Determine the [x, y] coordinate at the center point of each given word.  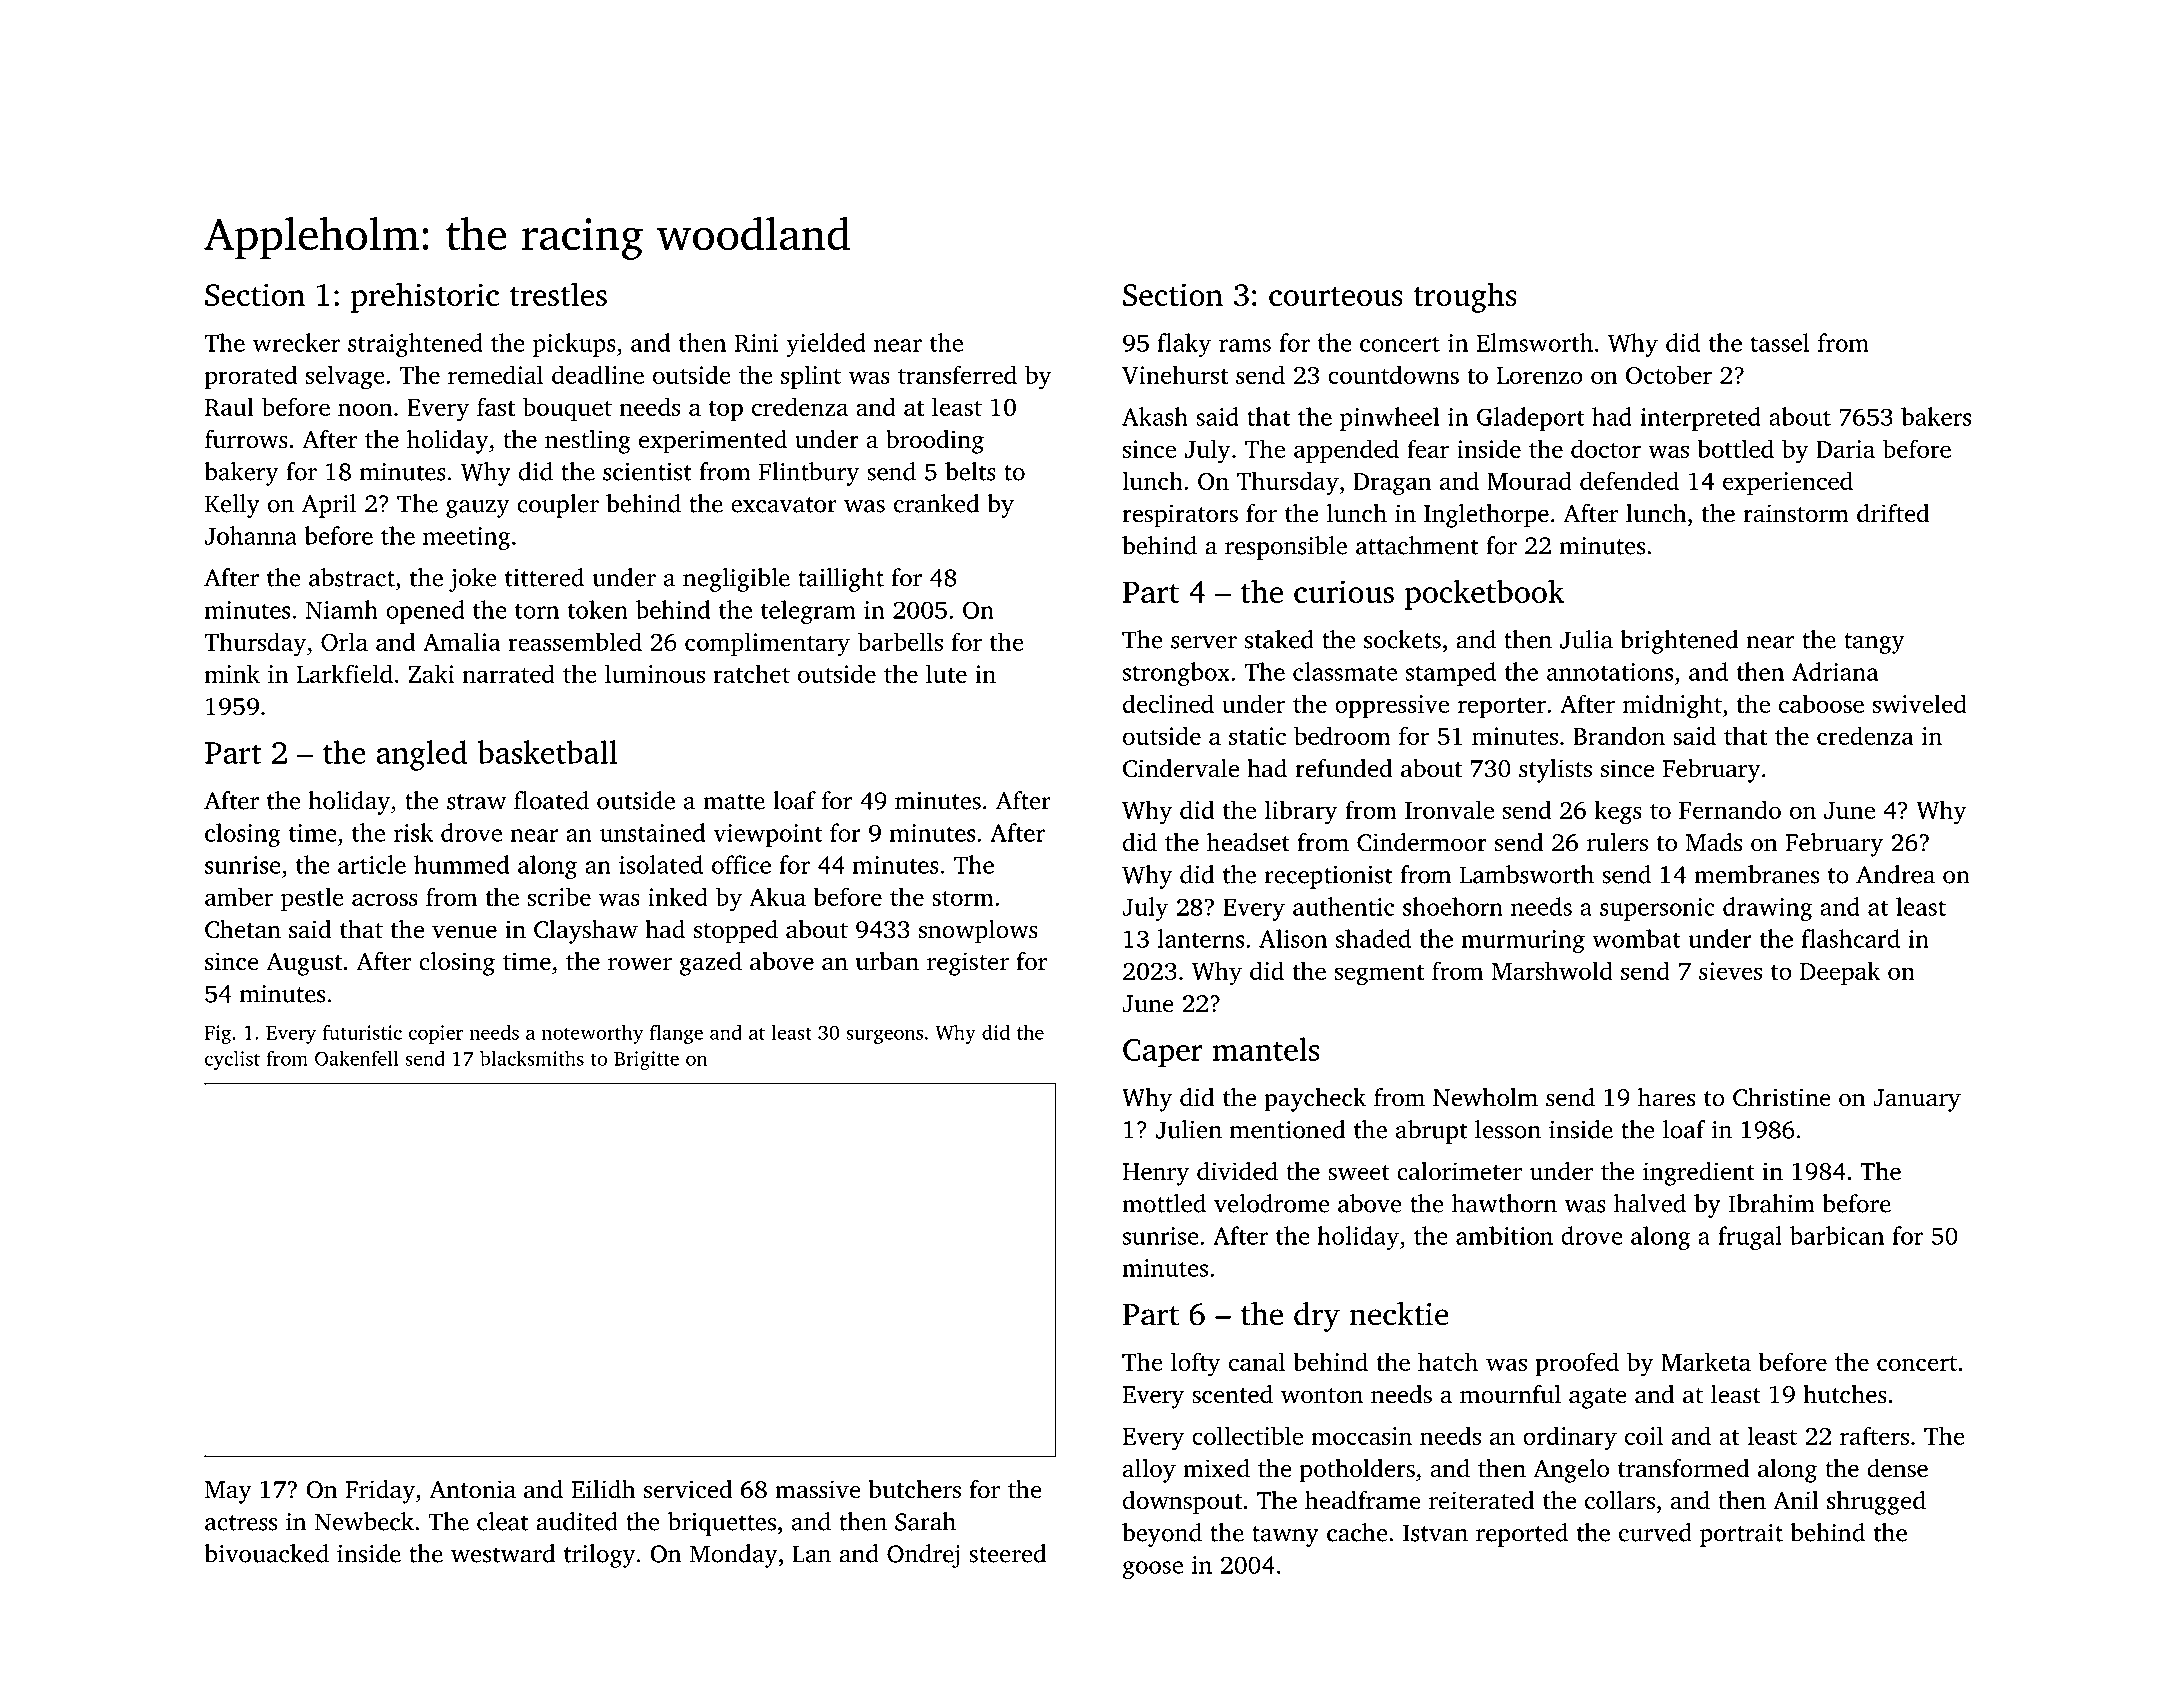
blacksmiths [532, 1058]
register [968, 964]
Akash [1155, 416]
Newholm [1485, 1097]
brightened [1679, 642]
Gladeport [1530, 419]
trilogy [600, 1556]
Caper [1163, 1053]
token [597, 609]
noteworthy [593, 1034]
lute [946, 673]
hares [1666, 1097]
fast [496, 406]
